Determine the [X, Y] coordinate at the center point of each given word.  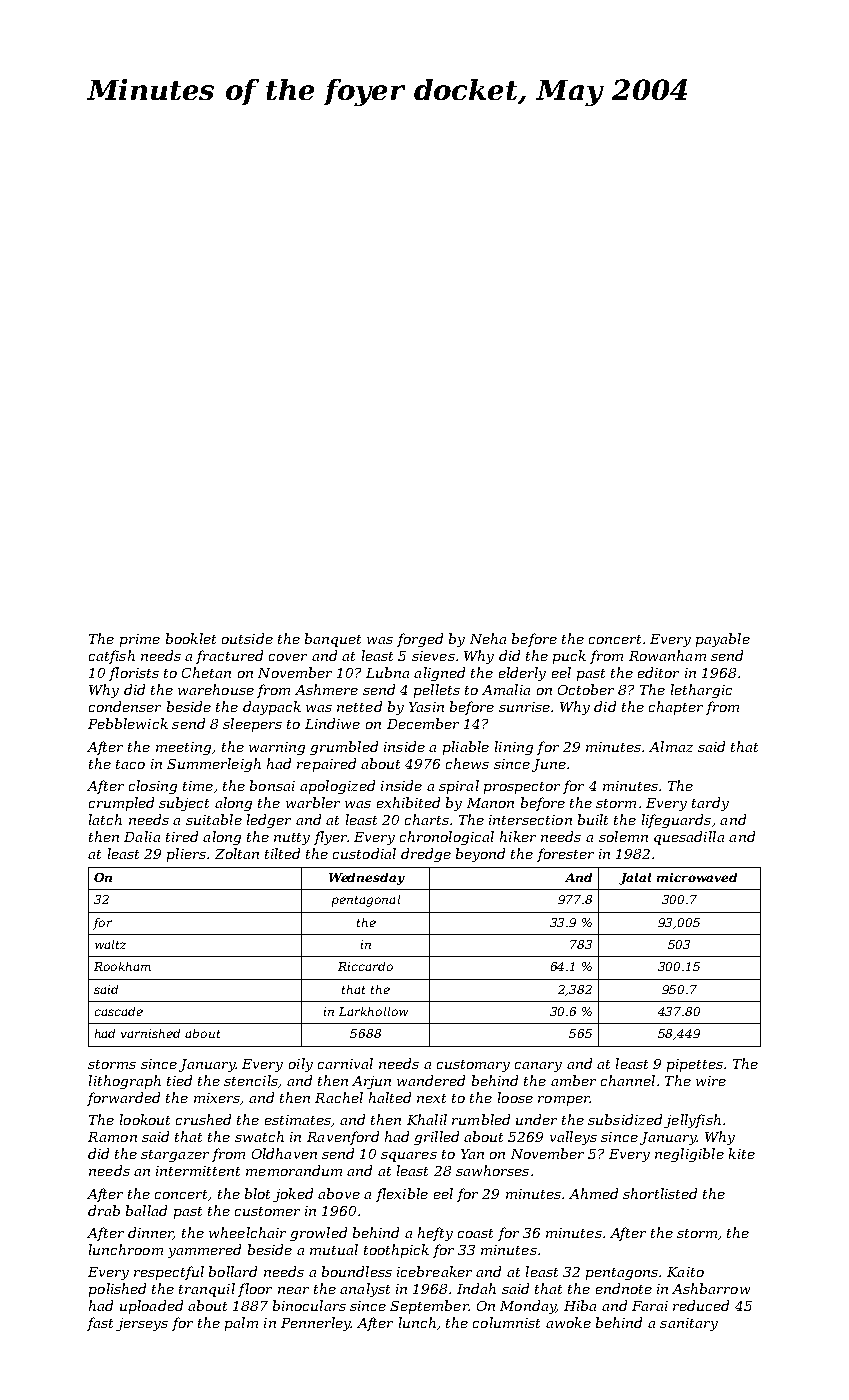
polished [117, 1290]
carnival [345, 1063]
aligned [439, 674]
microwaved [697, 877]
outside [247, 638]
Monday [528, 1307]
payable [723, 640]
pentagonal [366, 901]
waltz [110, 944]
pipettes [695, 1065]
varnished [150, 1033]
